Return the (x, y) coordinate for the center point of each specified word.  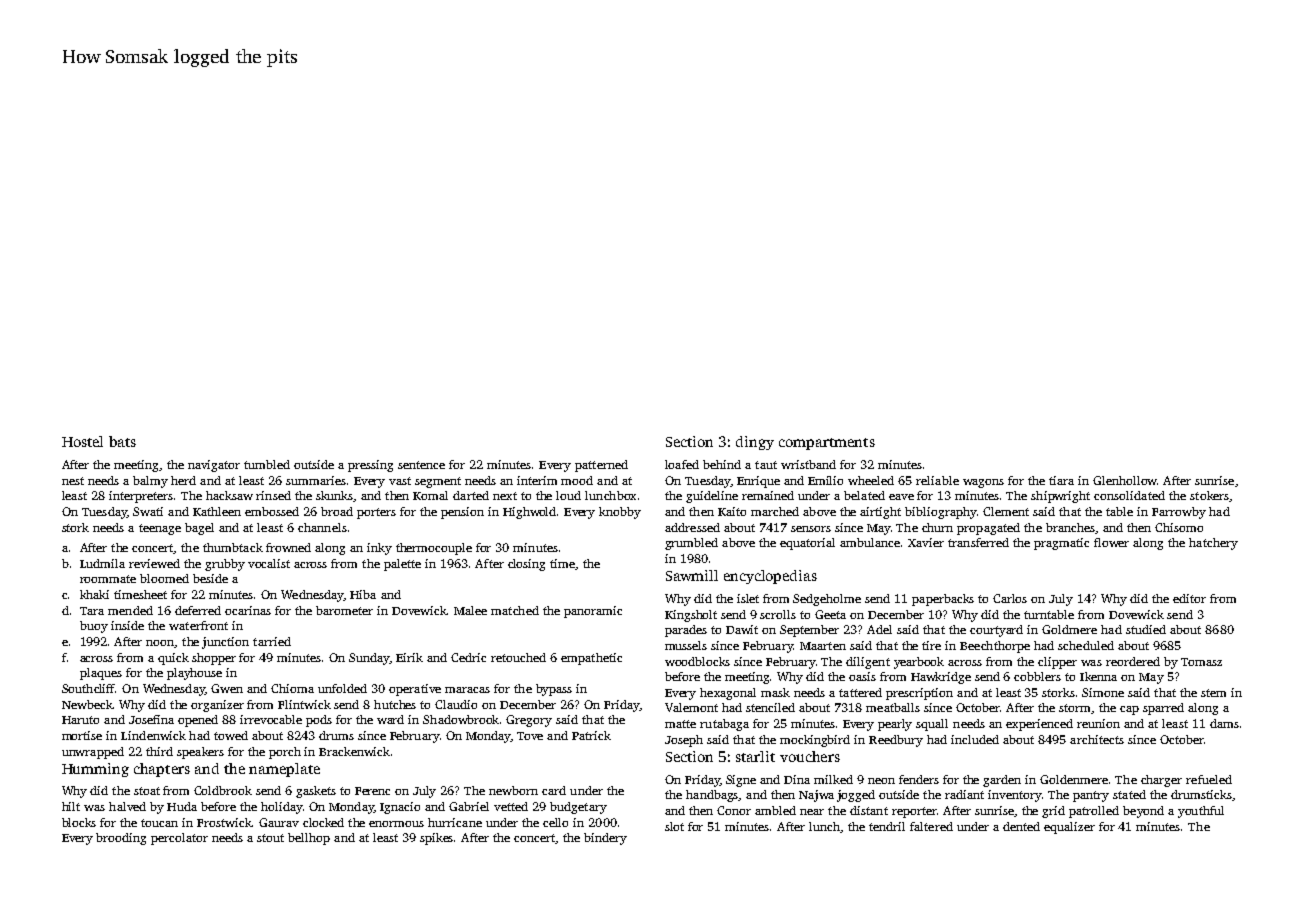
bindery (605, 839)
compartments (827, 444)
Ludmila (102, 563)
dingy (755, 443)
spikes (436, 839)
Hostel (82, 441)
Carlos (1010, 598)
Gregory (529, 721)
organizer (217, 706)
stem (1213, 693)
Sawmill (692, 575)
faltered (931, 826)
